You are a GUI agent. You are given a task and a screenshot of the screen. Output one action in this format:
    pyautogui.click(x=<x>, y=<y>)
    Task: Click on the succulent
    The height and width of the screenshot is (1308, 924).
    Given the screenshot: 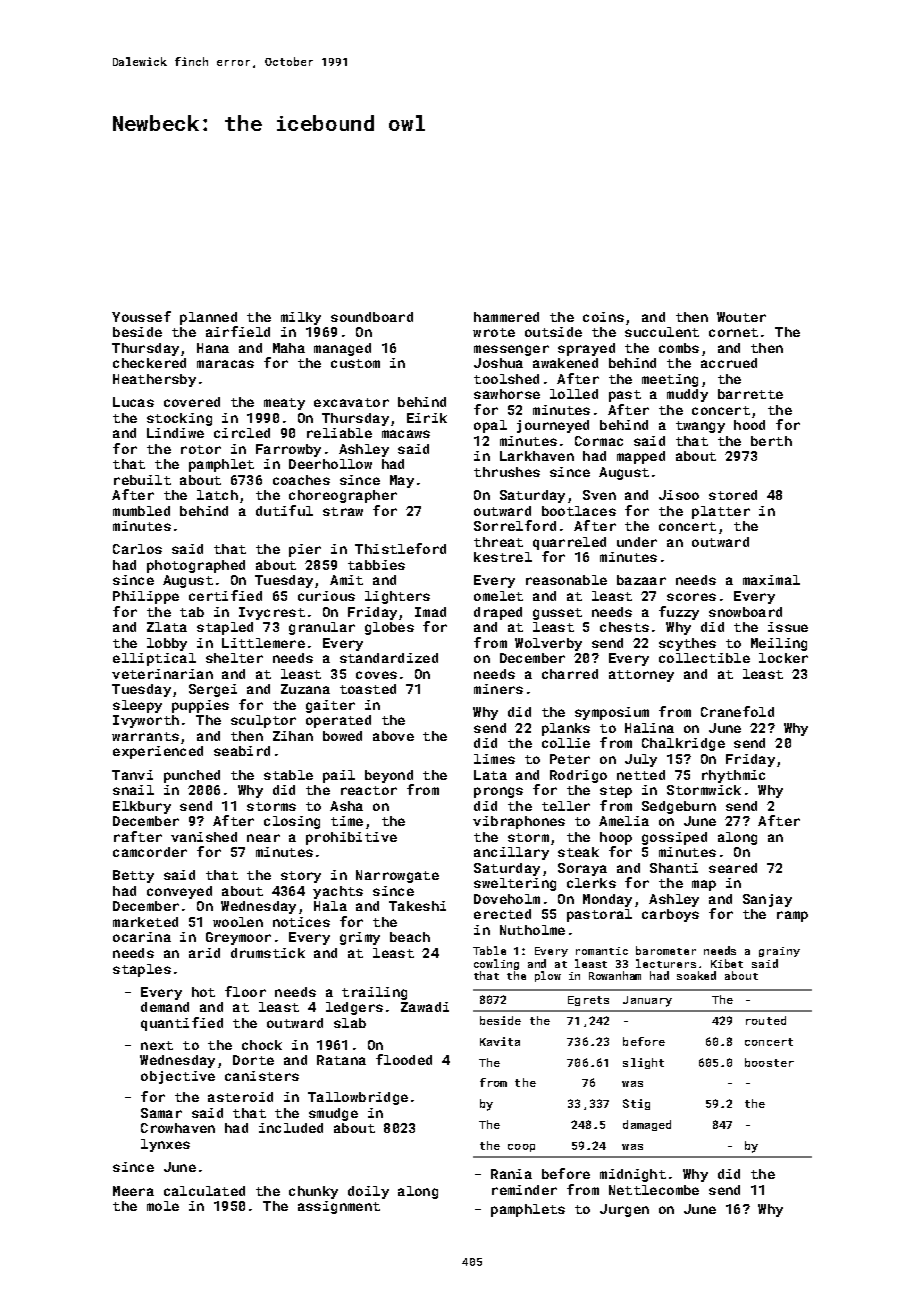 What is the action you would take?
    pyautogui.click(x=662, y=332)
